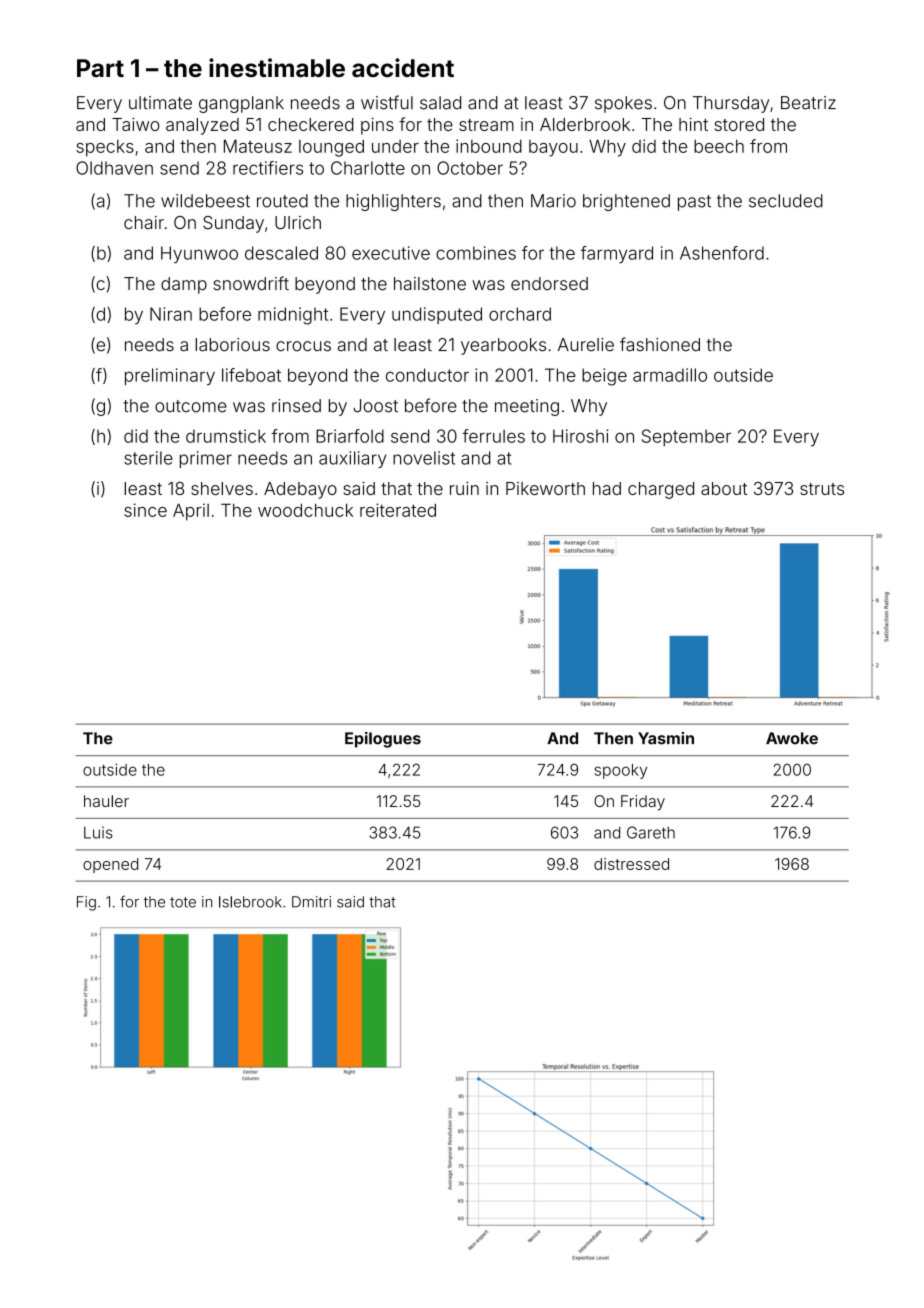  I want to click on pins, so click(377, 126).
